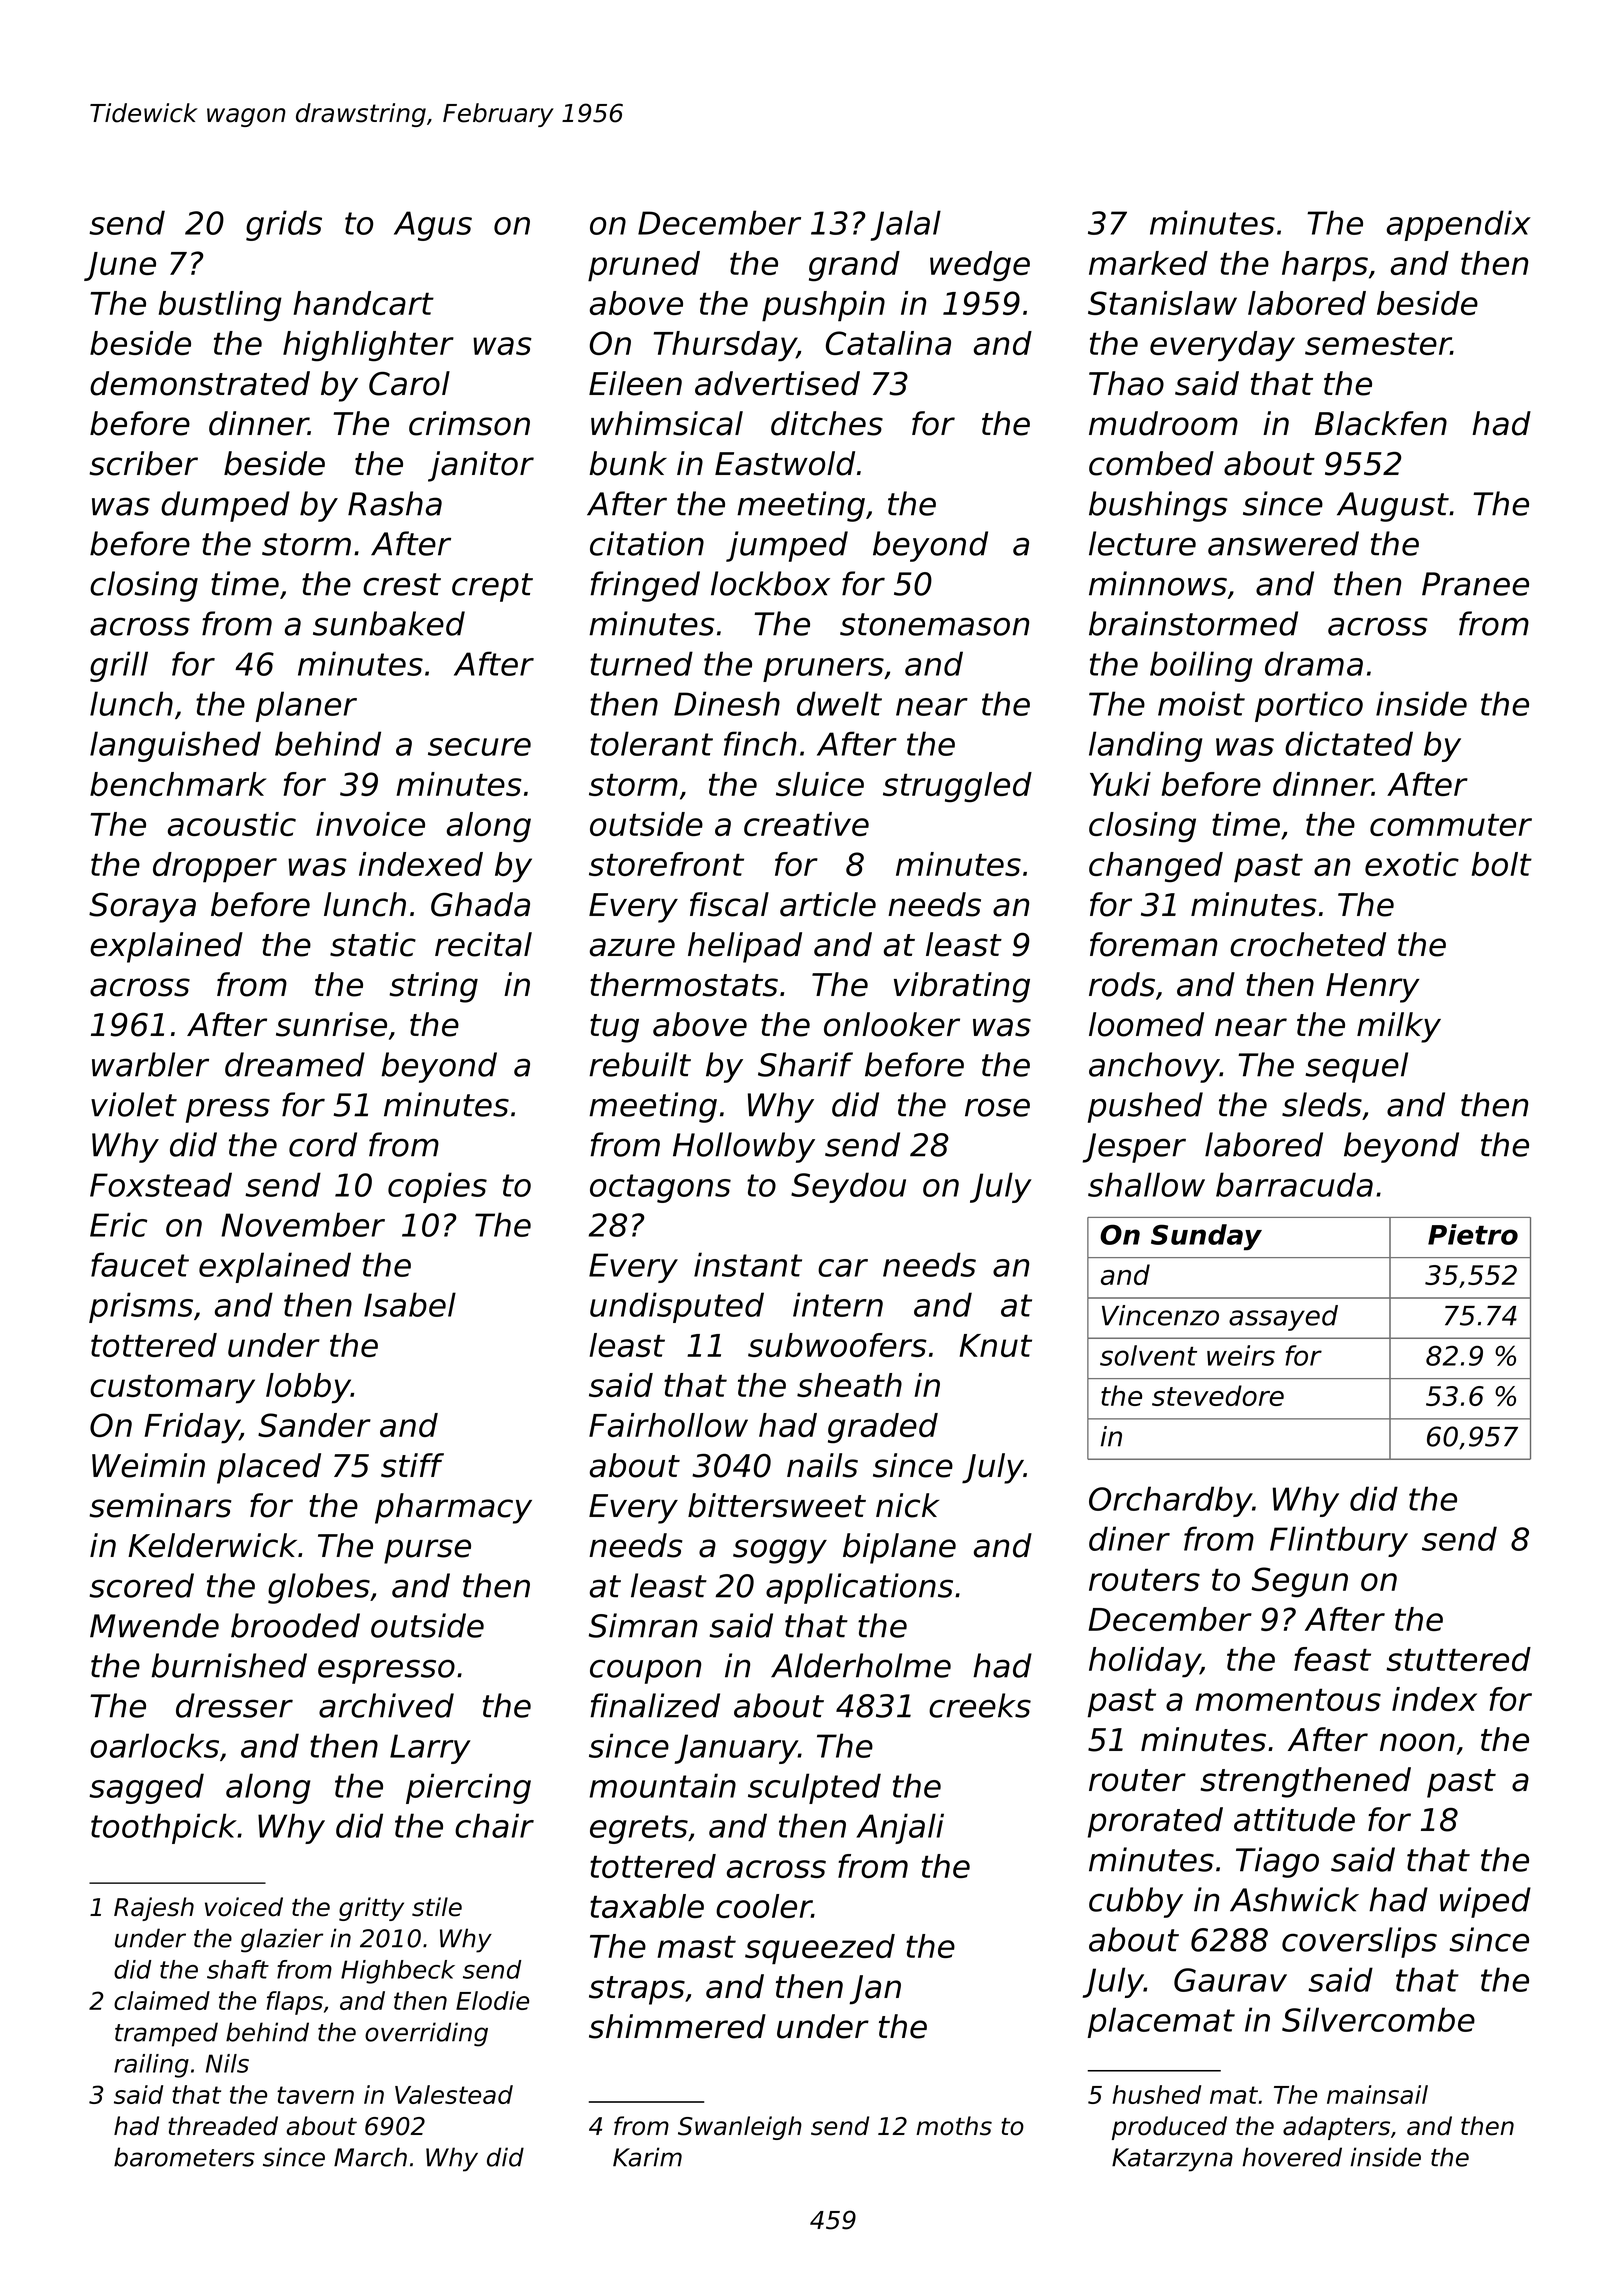  Describe the element at coordinates (899, 1548) in the screenshot. I see `biplane` at that location.
